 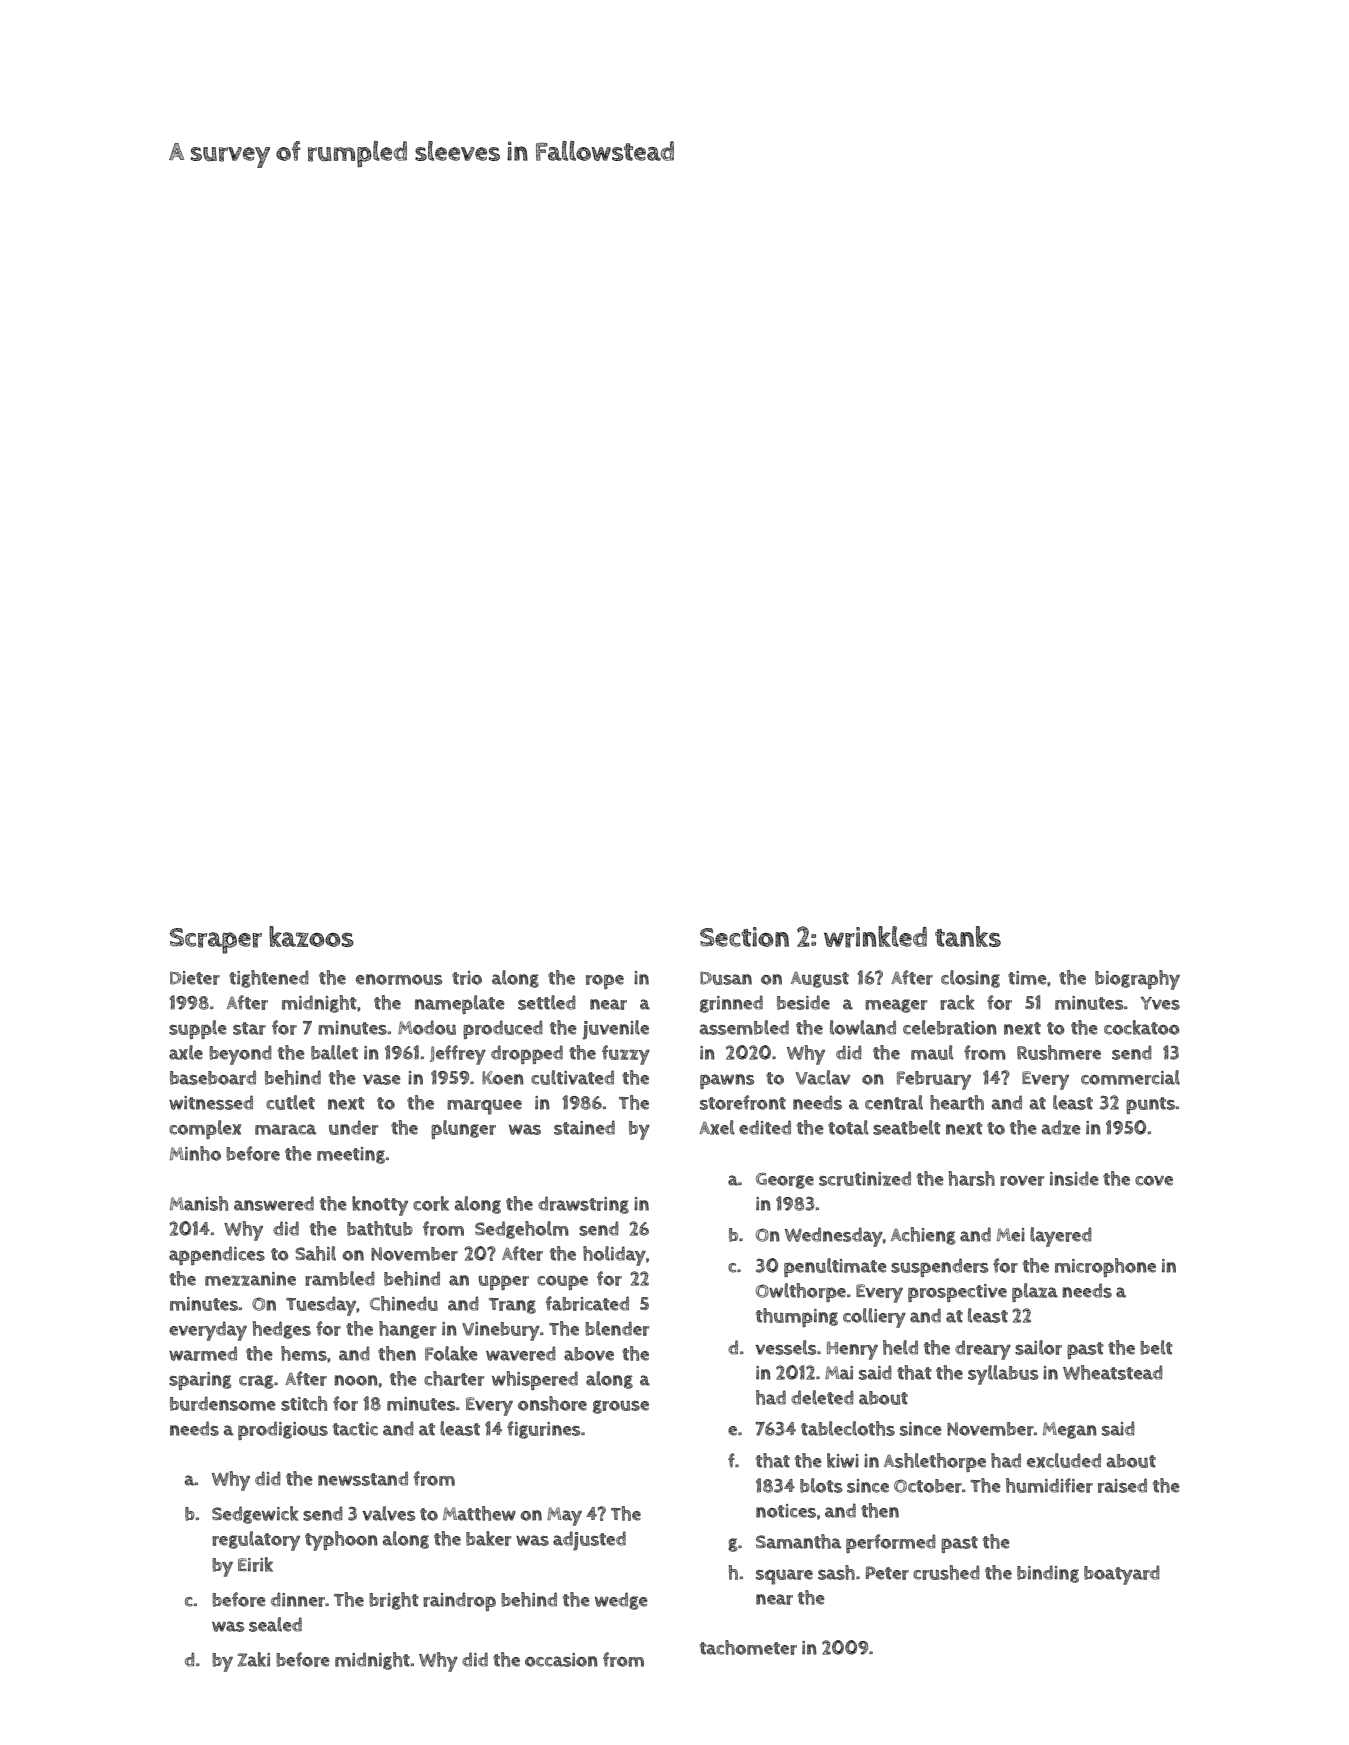 I want to click on tightened, so click(x=269, y=979).
